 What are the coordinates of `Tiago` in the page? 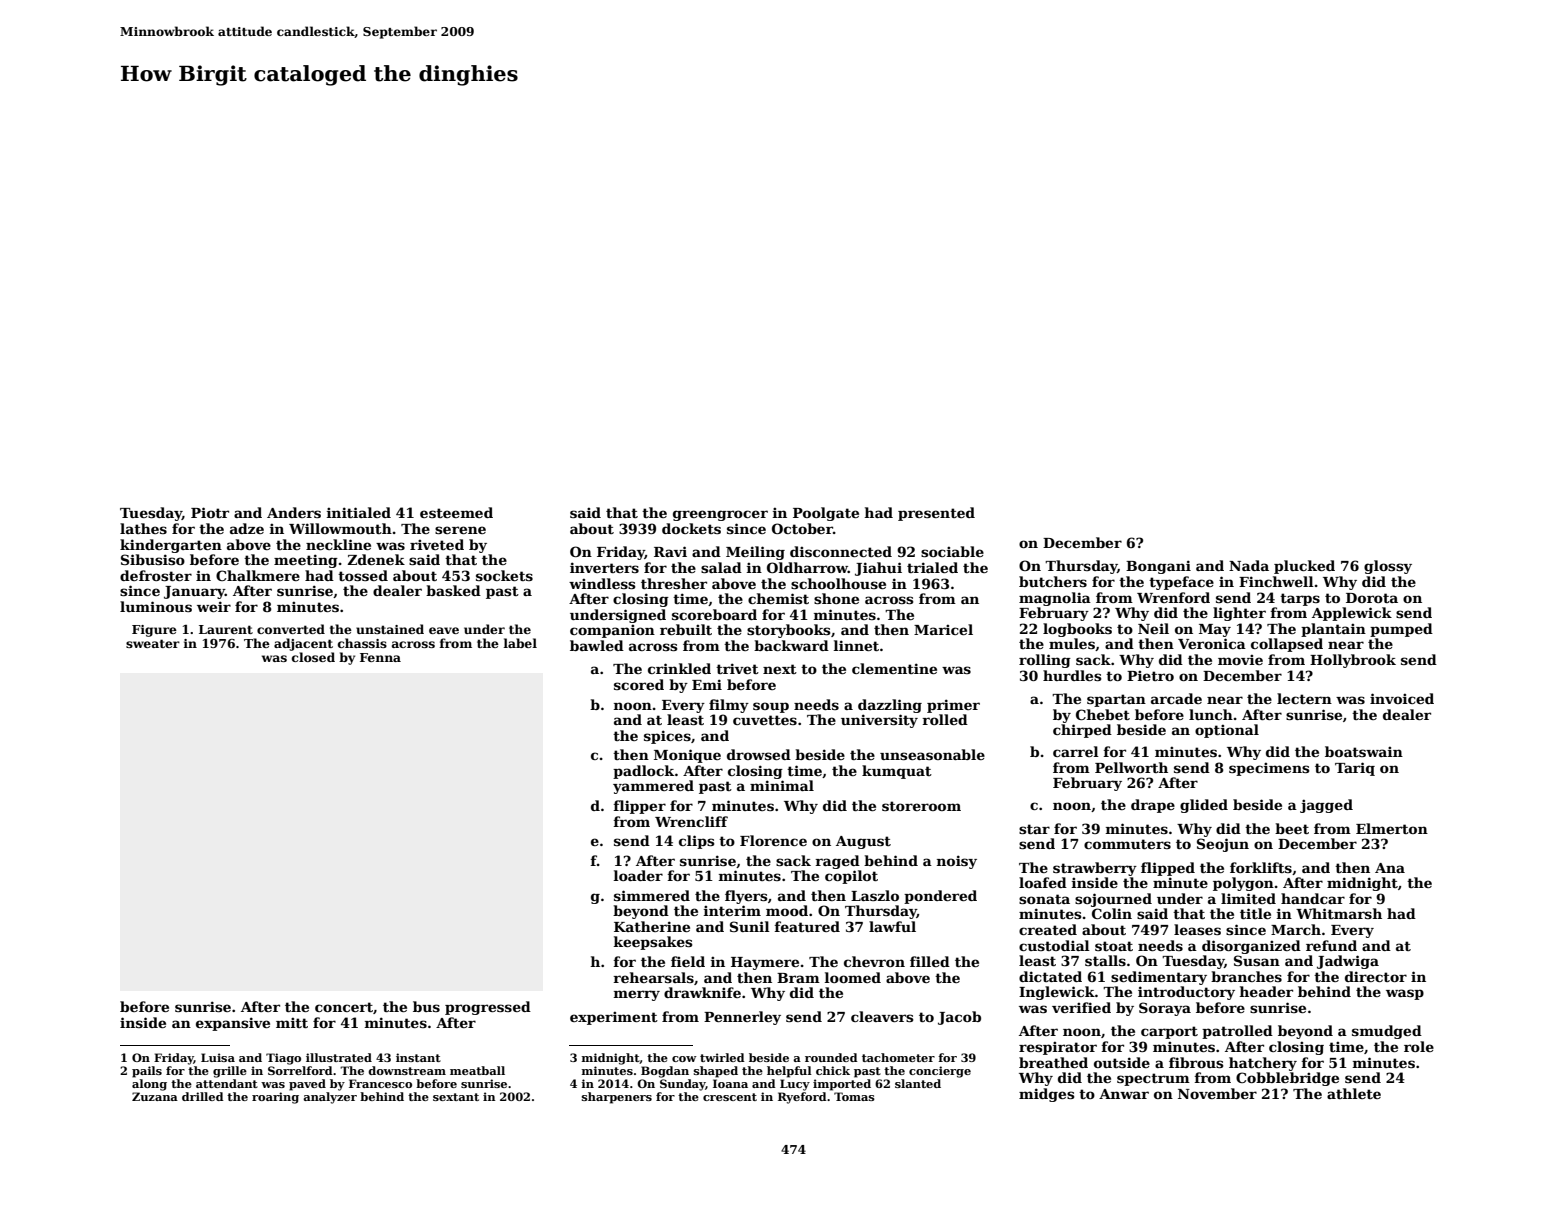 It's located at (283, 1059).
